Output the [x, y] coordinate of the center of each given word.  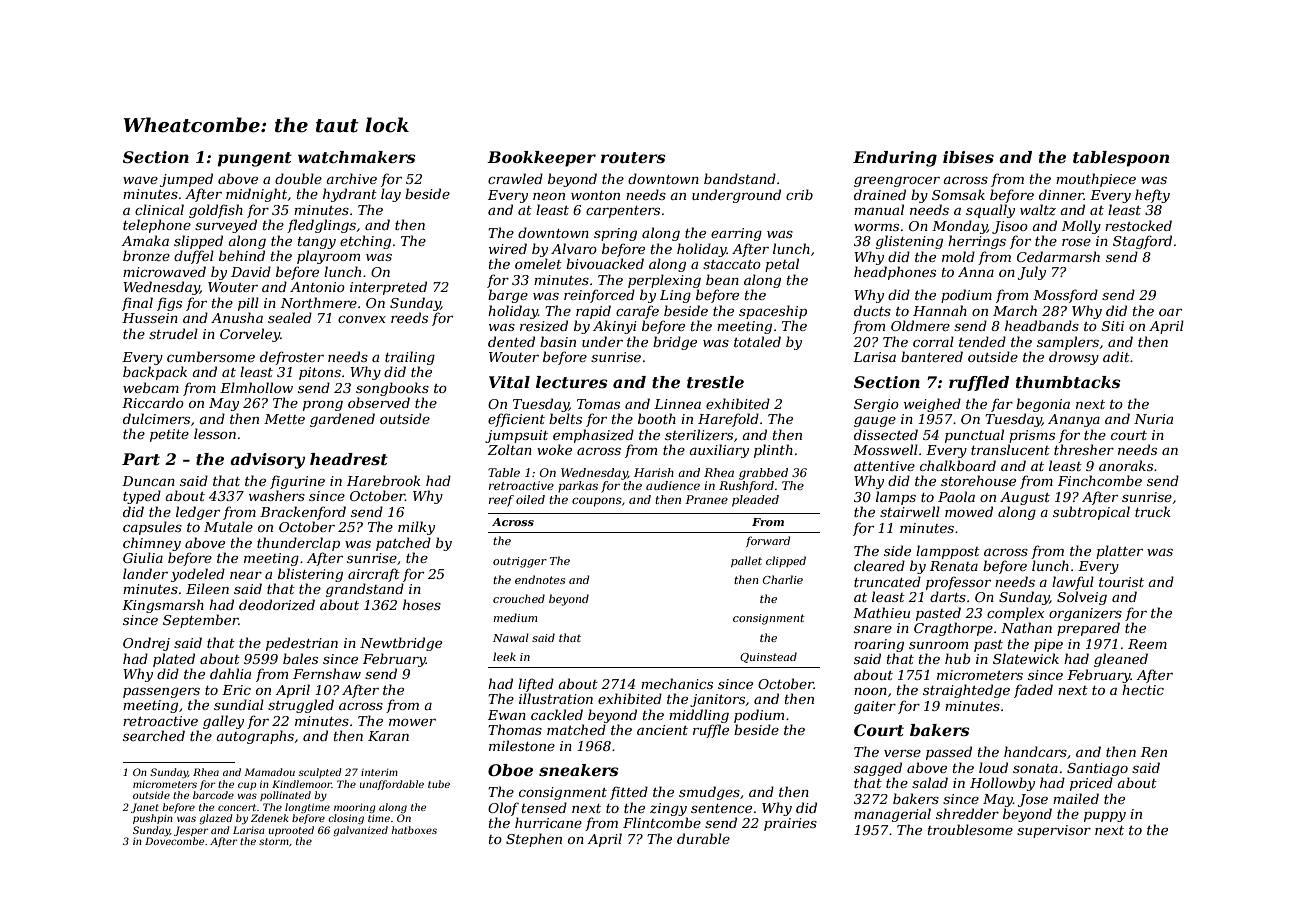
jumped [186, 180]
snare [873, 629]
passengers [161, 693]
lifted [536, 685]
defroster [292, 358]
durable [703, 838]
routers [633, 157]
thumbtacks [1068, 382]
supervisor [1054, 831]
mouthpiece [1096, 180]
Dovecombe [174, 841]
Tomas [598, 404]
